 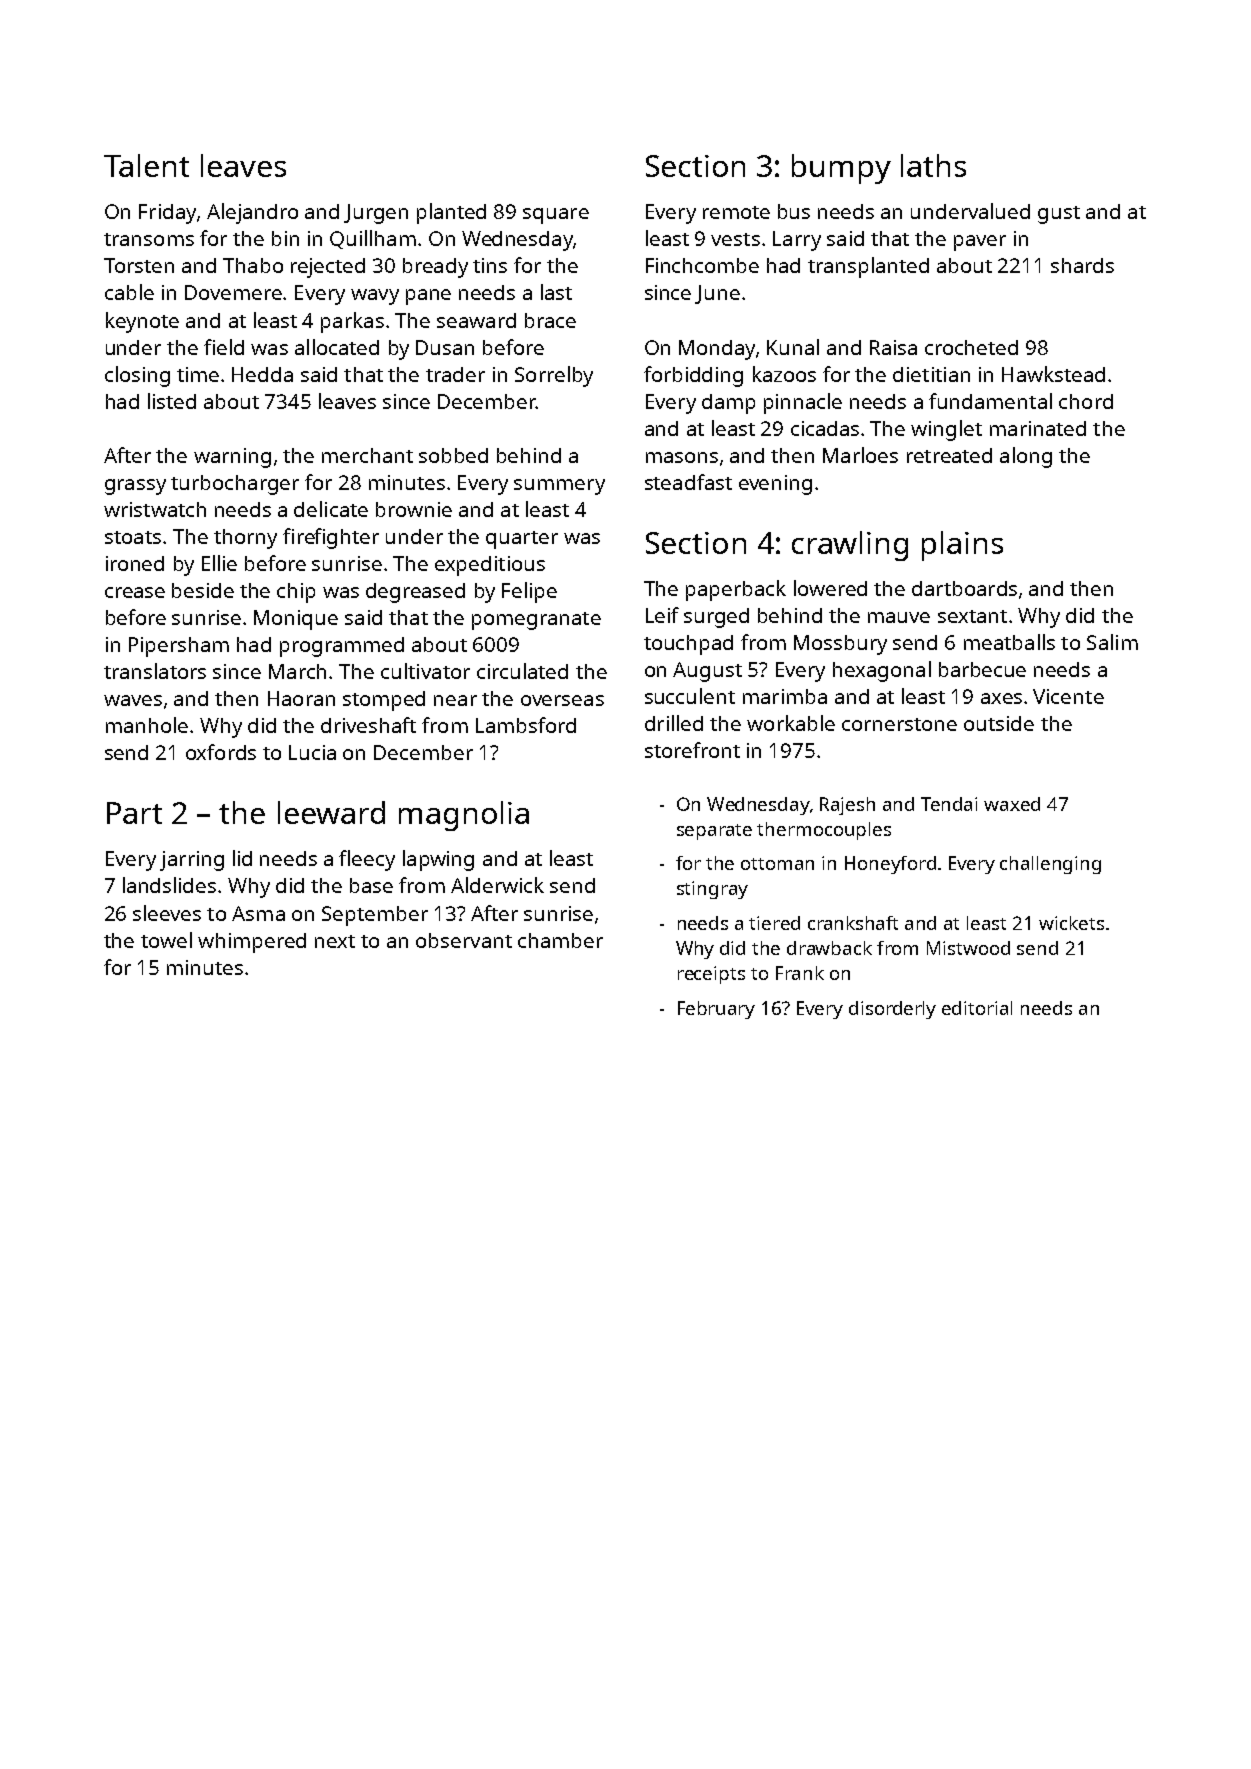 What do you see at coordinates (526, 725) in the screenshot?
I see `Lambsford` at bounding box center [526, 725].
